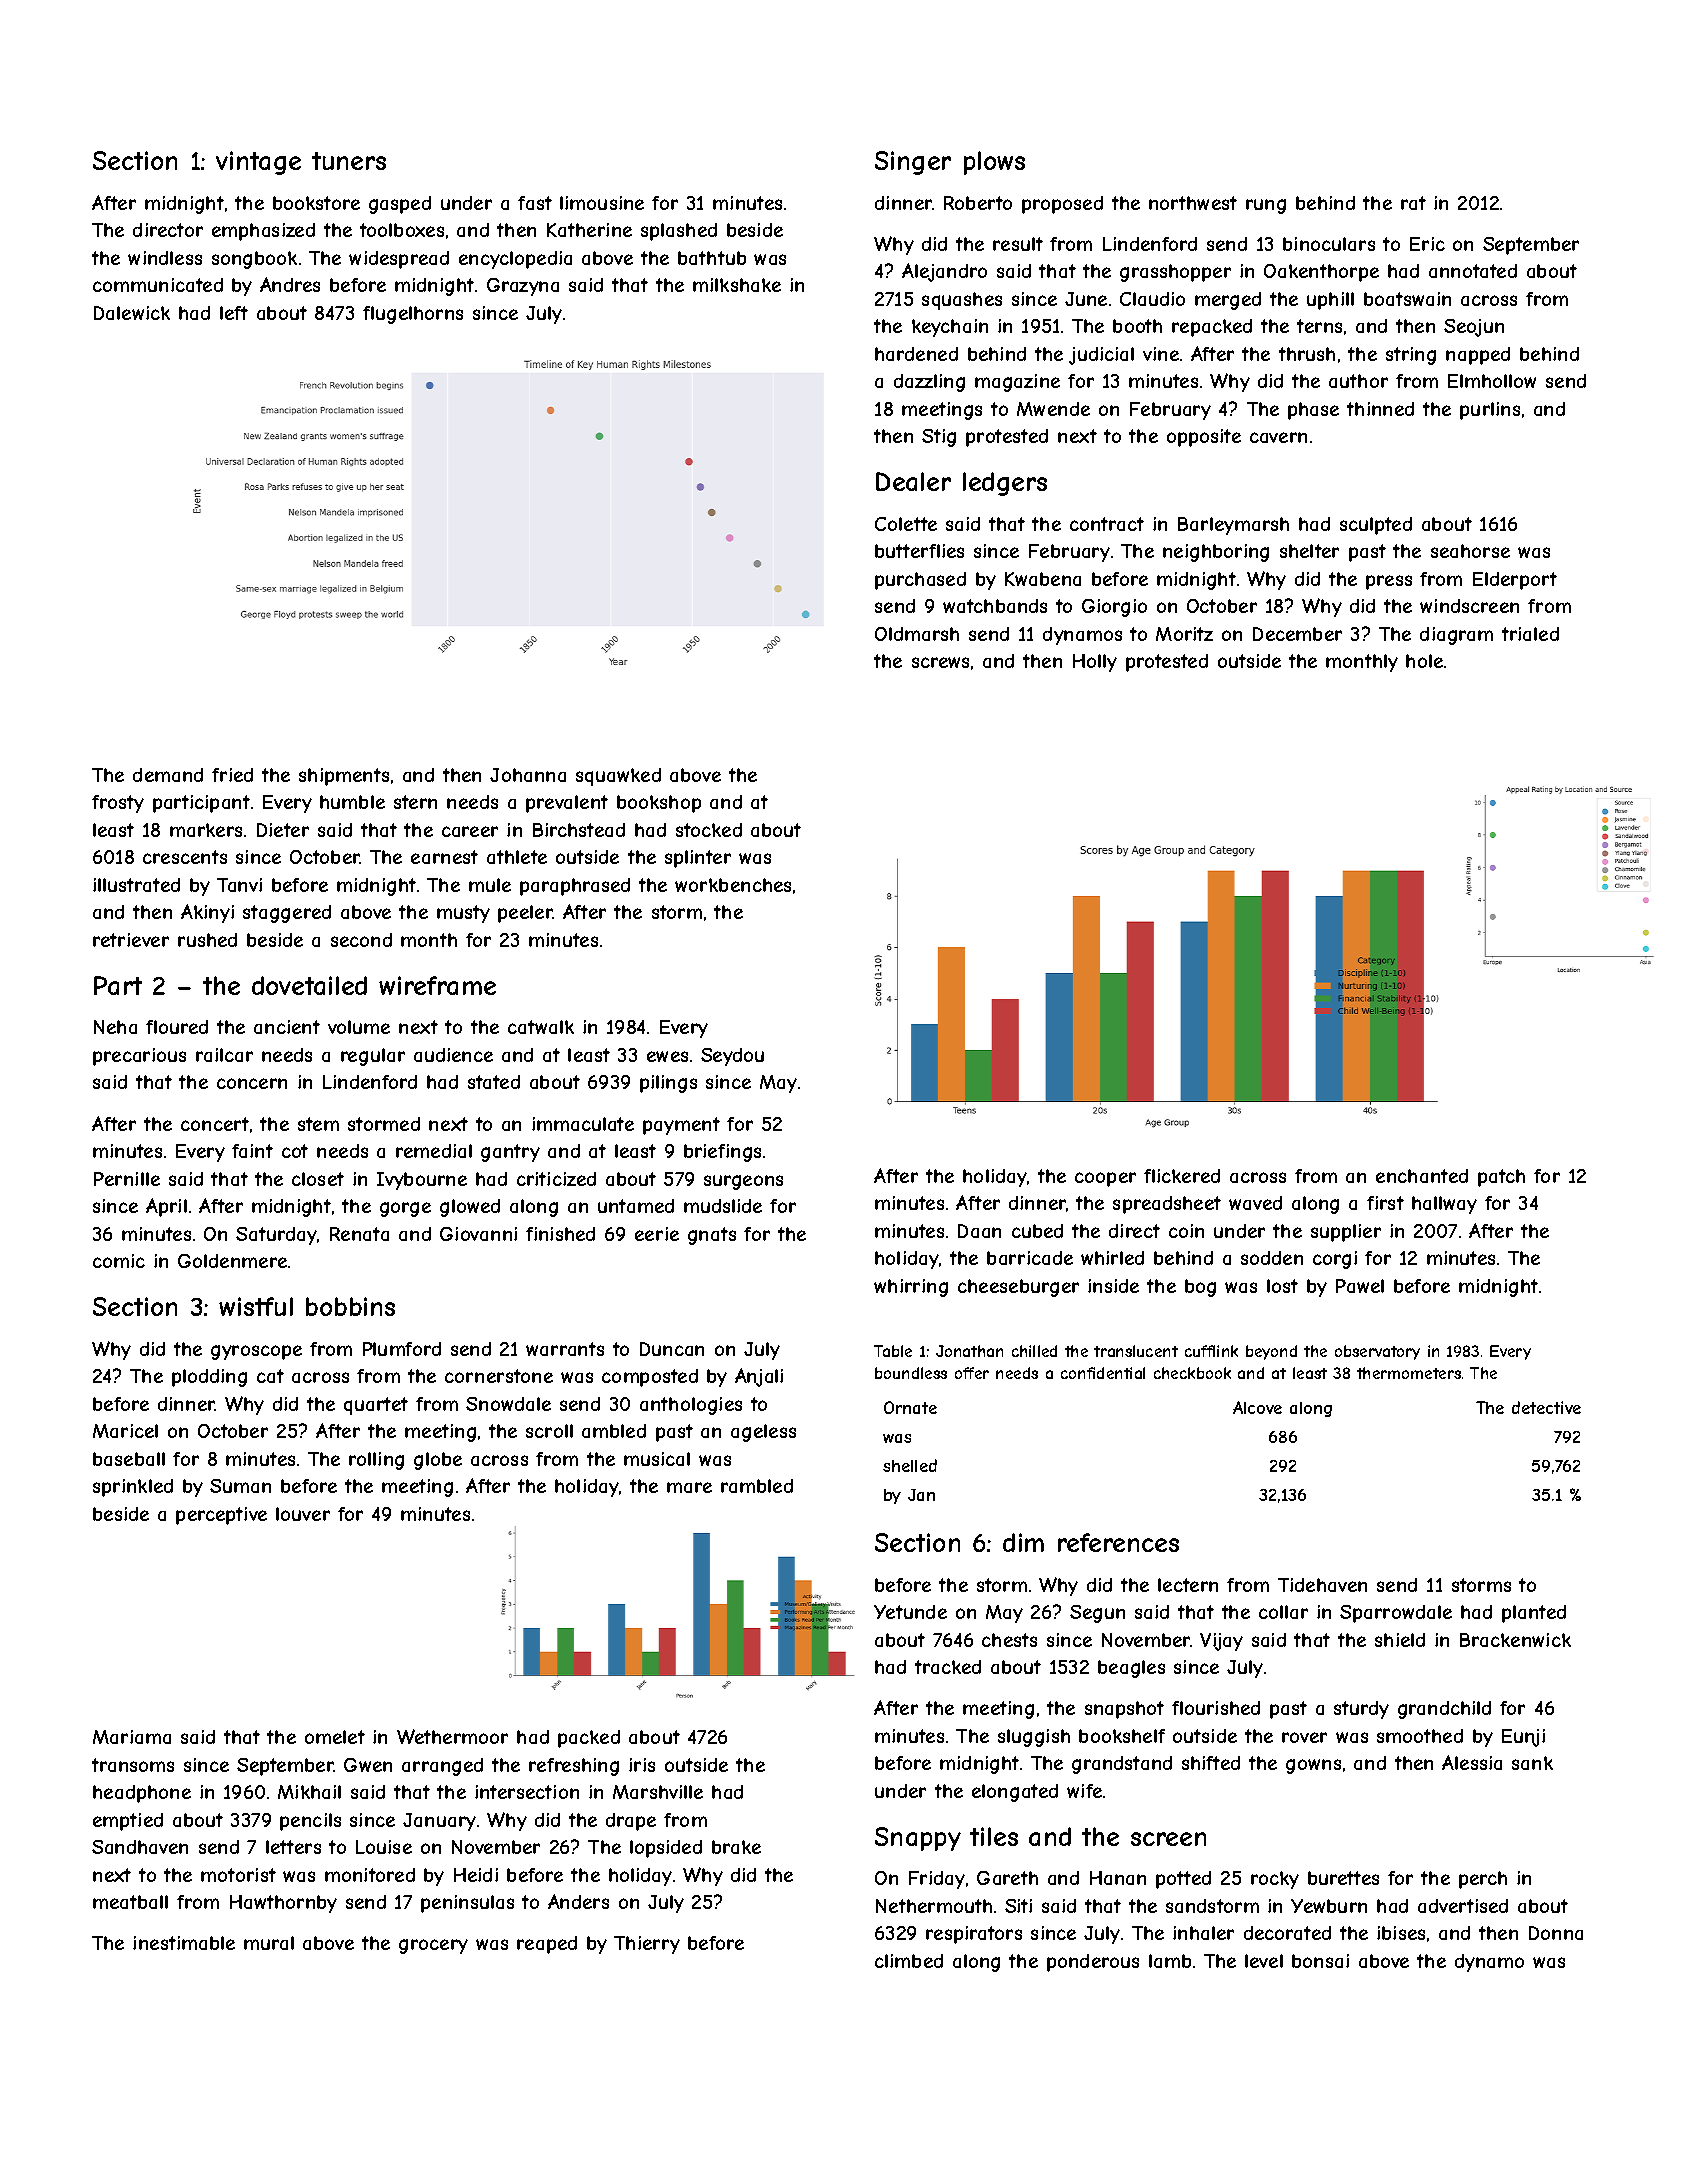 This screenshot has height=2178, width=1683. What do you see at coordinates (1228, 301) in the screenshot?
I see `merged` at bounding box center [1228, 301].
